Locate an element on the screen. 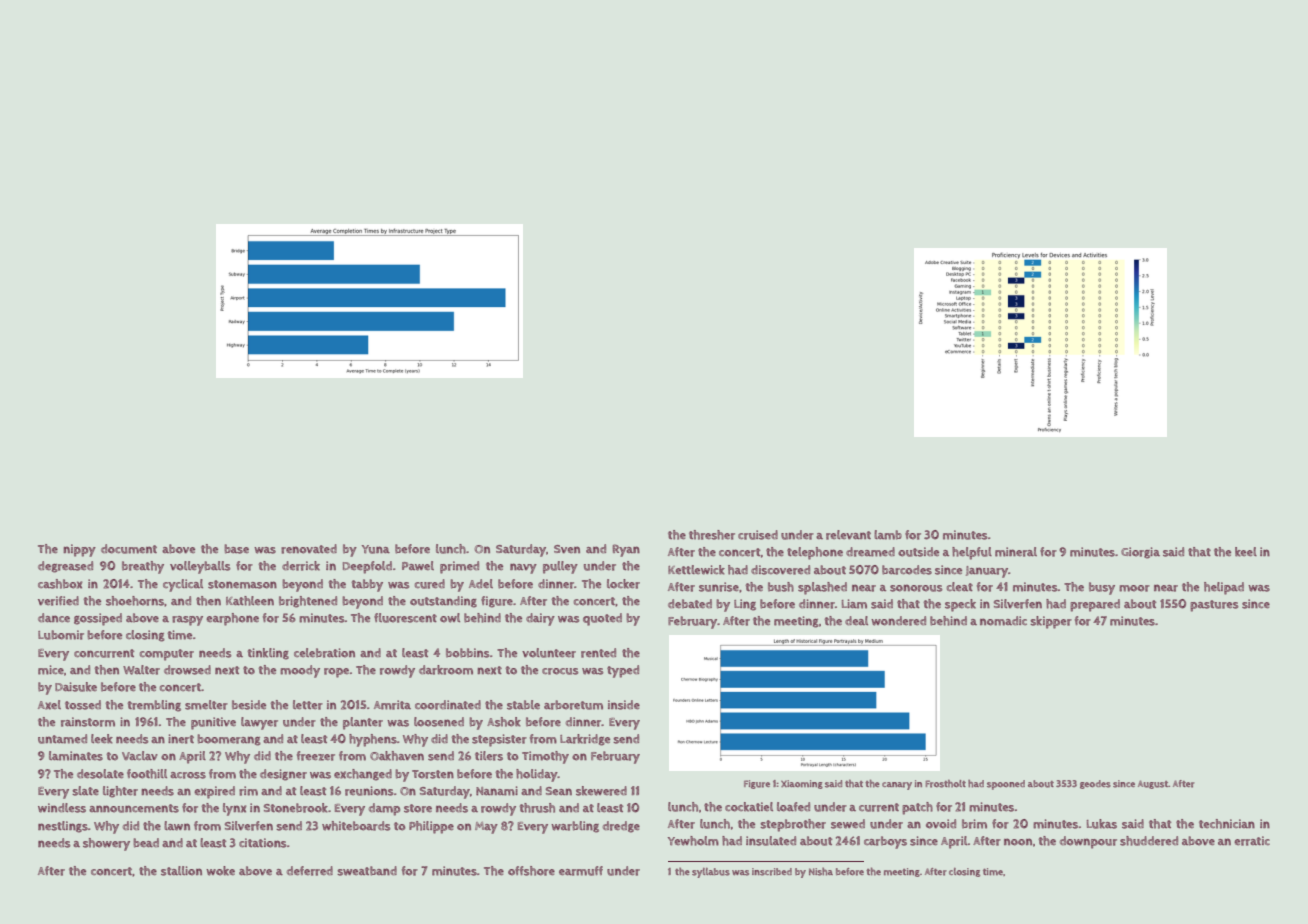 Image resolution: width=1308 pixels, height=924 pixels. Yuna is located at coordinates (375, 549).
